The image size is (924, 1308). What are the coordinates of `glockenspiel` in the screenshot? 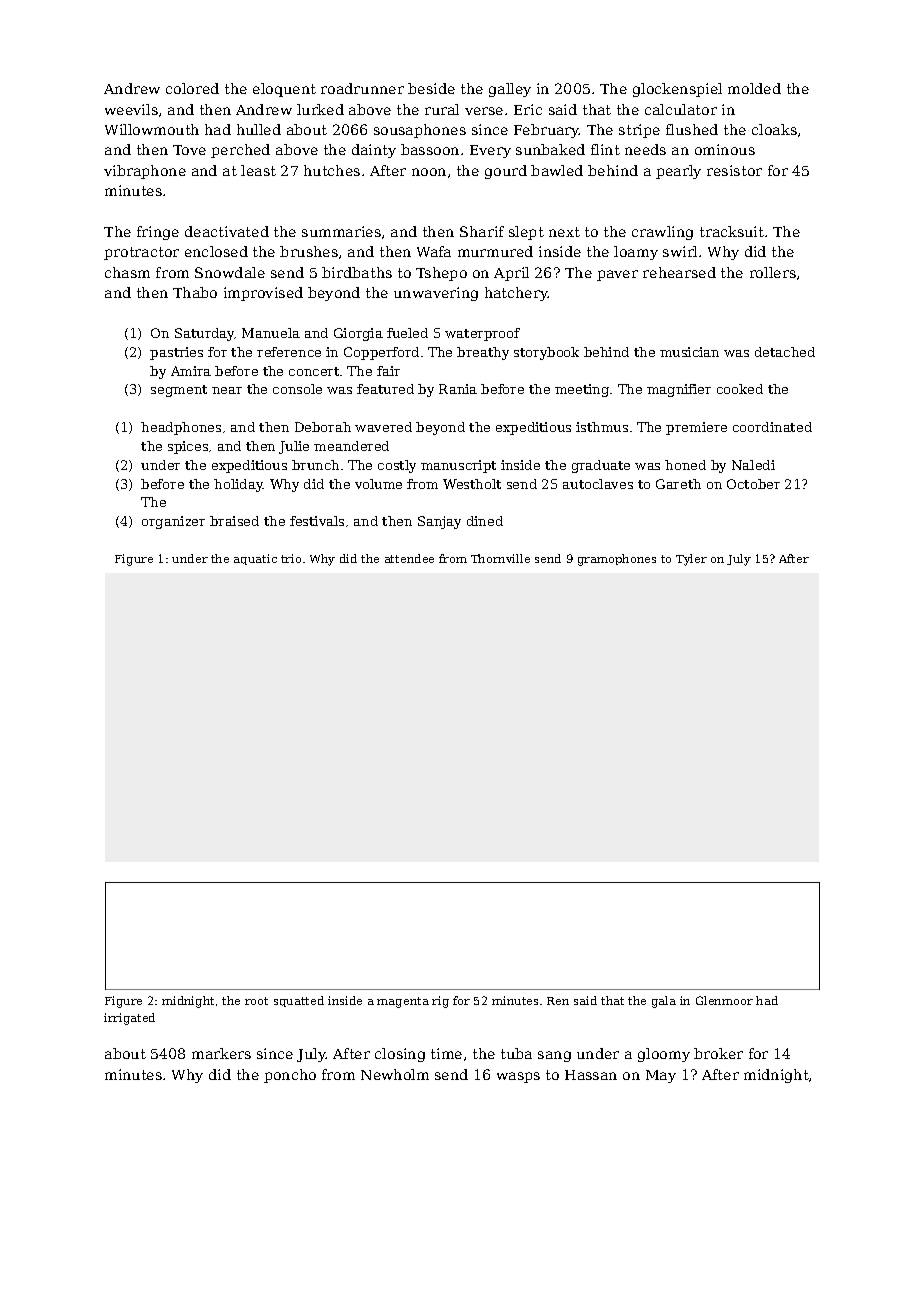 It's located at (677, 90).
